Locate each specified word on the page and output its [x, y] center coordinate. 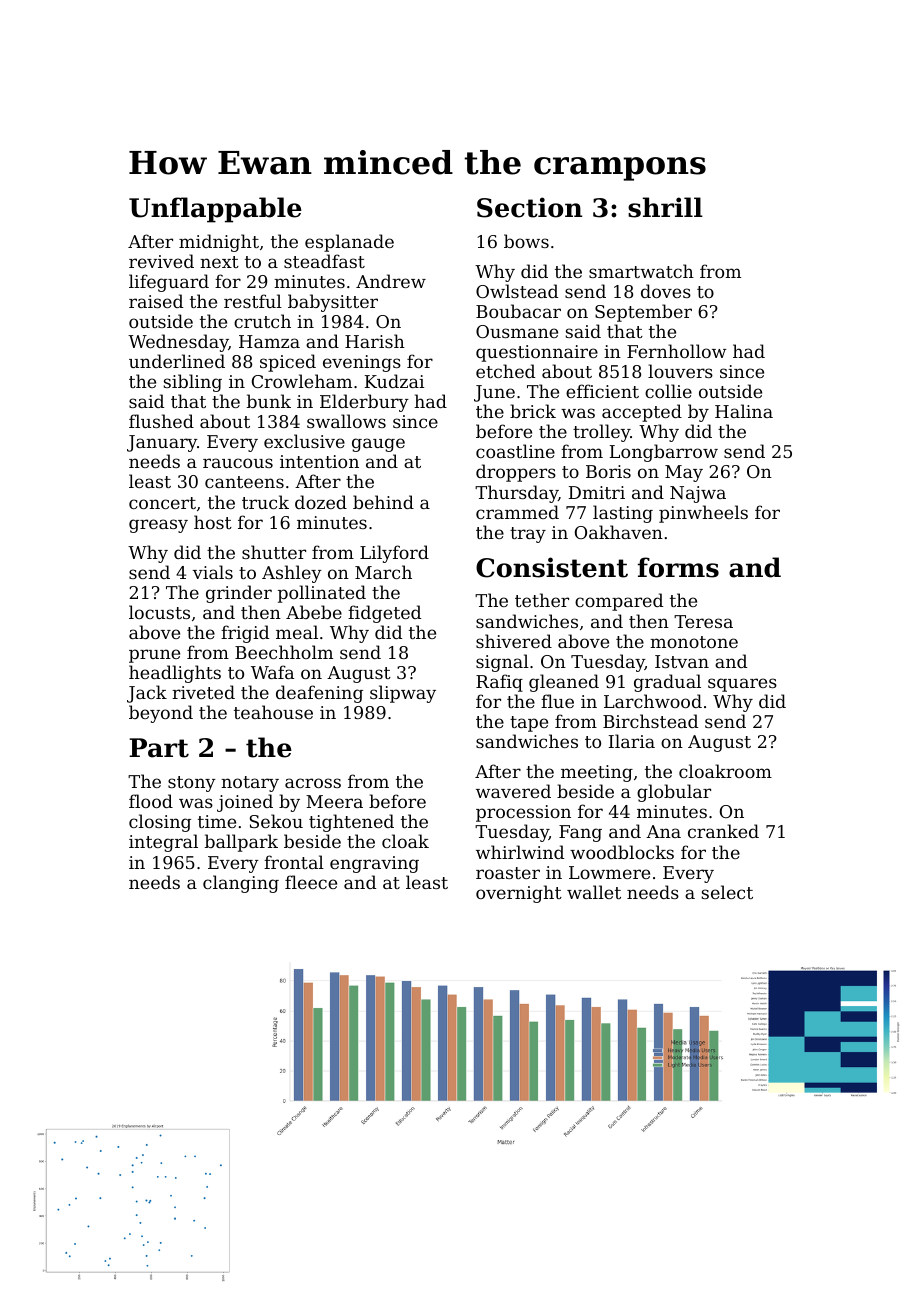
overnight [519, 894]
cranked [723, 831]
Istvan [682, 661]
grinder [239, 594]
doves [666, 291]
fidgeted [384, 614]
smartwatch [641, 271]
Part [159, 748]
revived [161, 261]
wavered [513, 791]
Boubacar [518, 311]
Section [529, 207]
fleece [311, 882]
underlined [177, 361]
